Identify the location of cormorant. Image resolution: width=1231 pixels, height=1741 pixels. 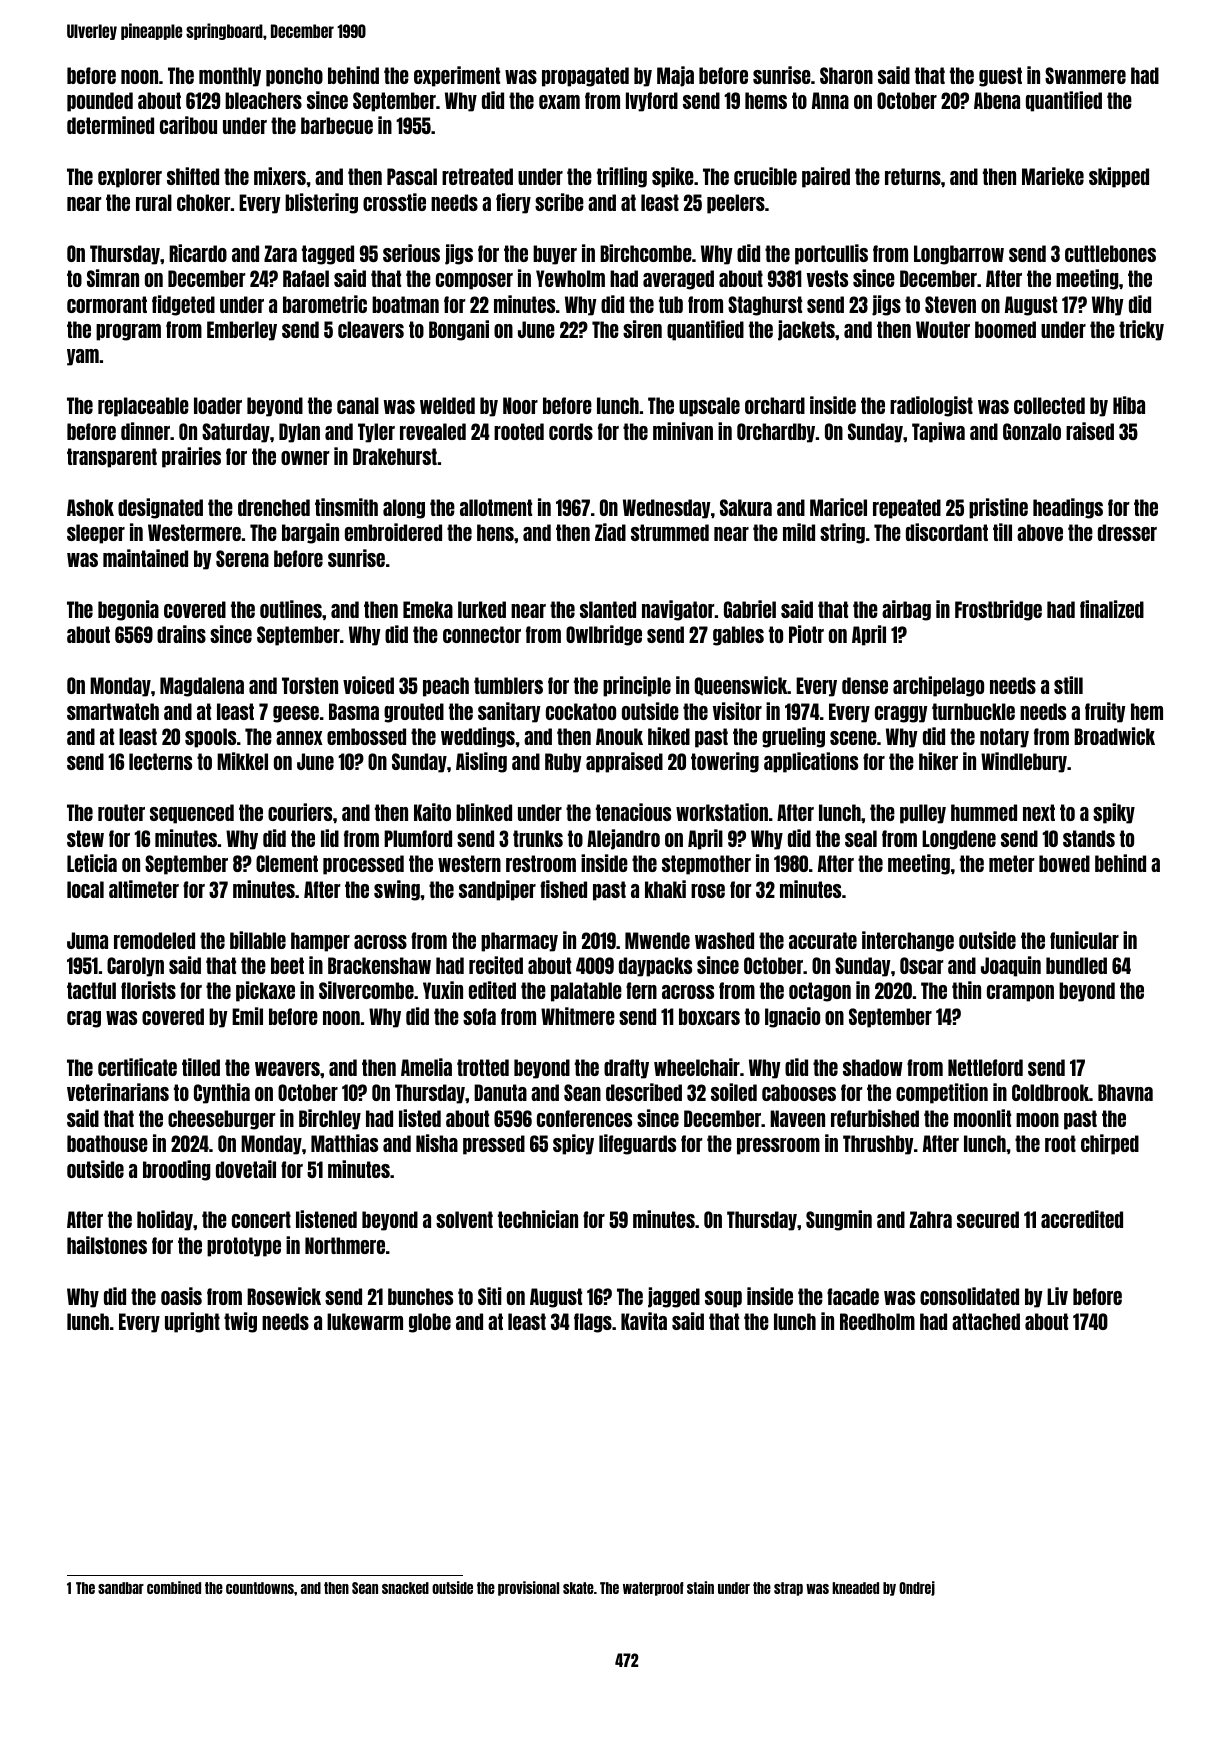
(107, 304).
